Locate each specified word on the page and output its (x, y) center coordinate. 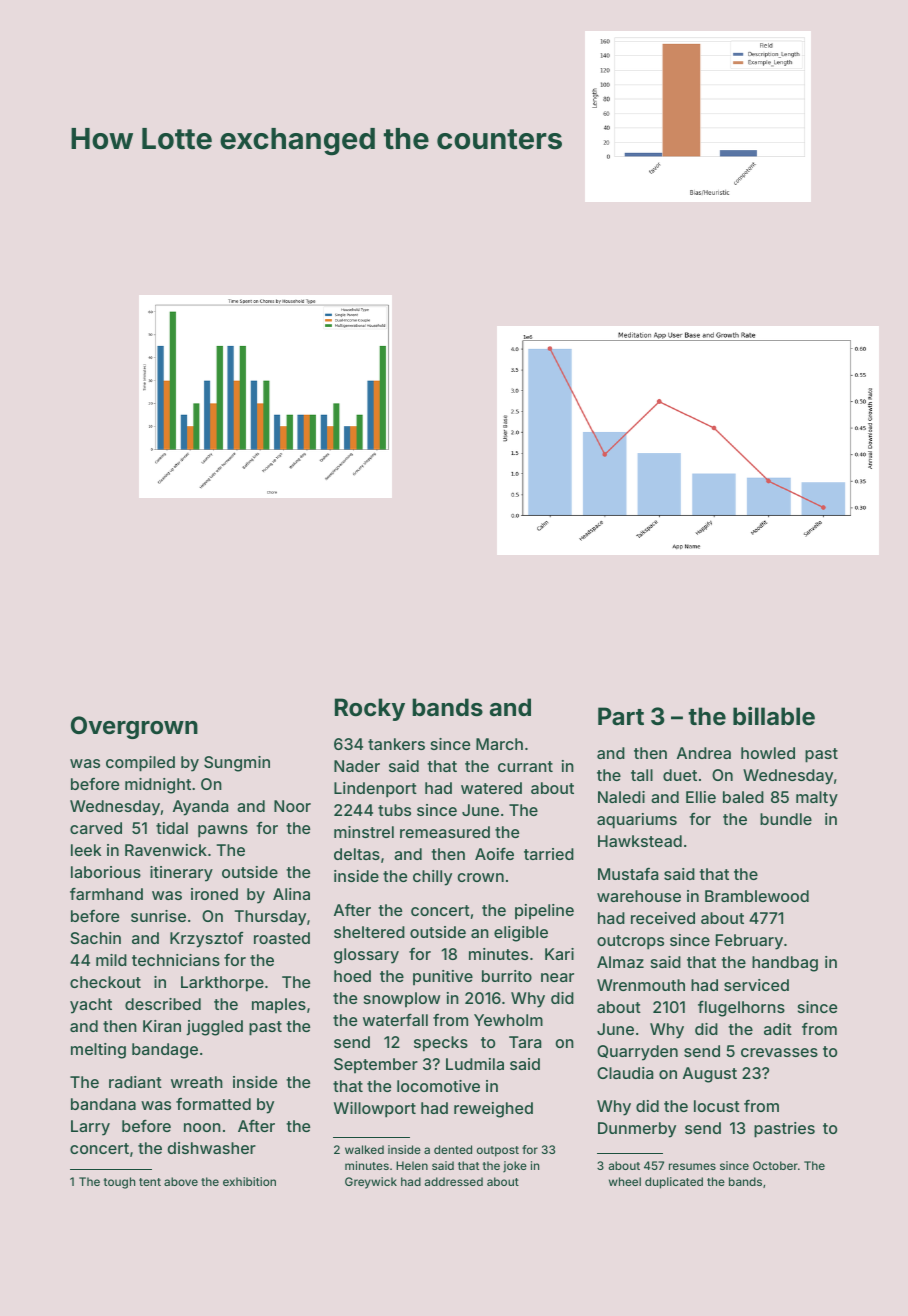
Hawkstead (640, 841)
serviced (756, 985)
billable (774, 716)
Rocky (370, 709)
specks (441, 1044)
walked (364, 1149)
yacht (91, 1006)
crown (481, 877)
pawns (223, 831)
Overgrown (134, 727)
